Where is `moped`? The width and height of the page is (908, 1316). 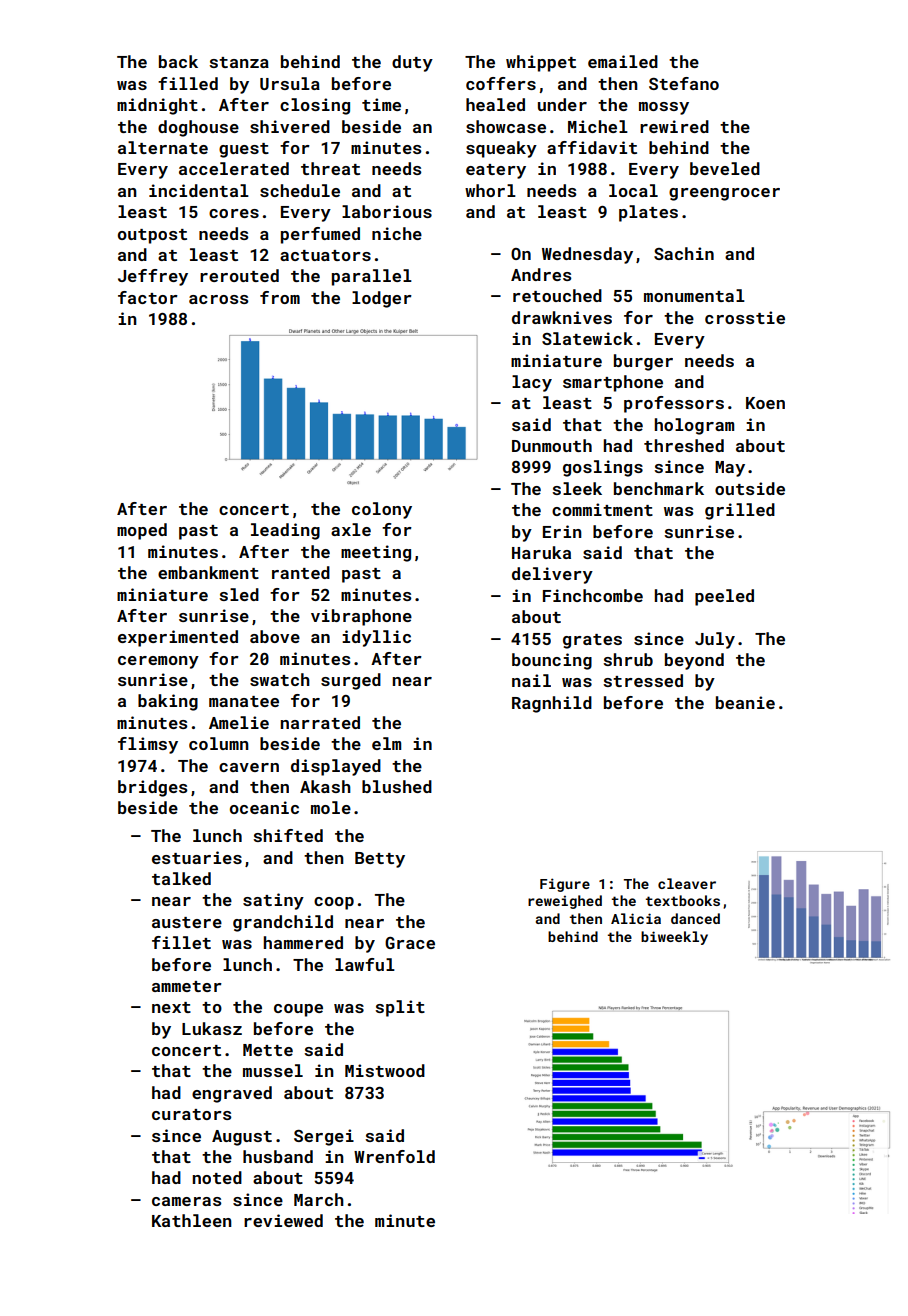
moped is located at coordinates (142, 531).
